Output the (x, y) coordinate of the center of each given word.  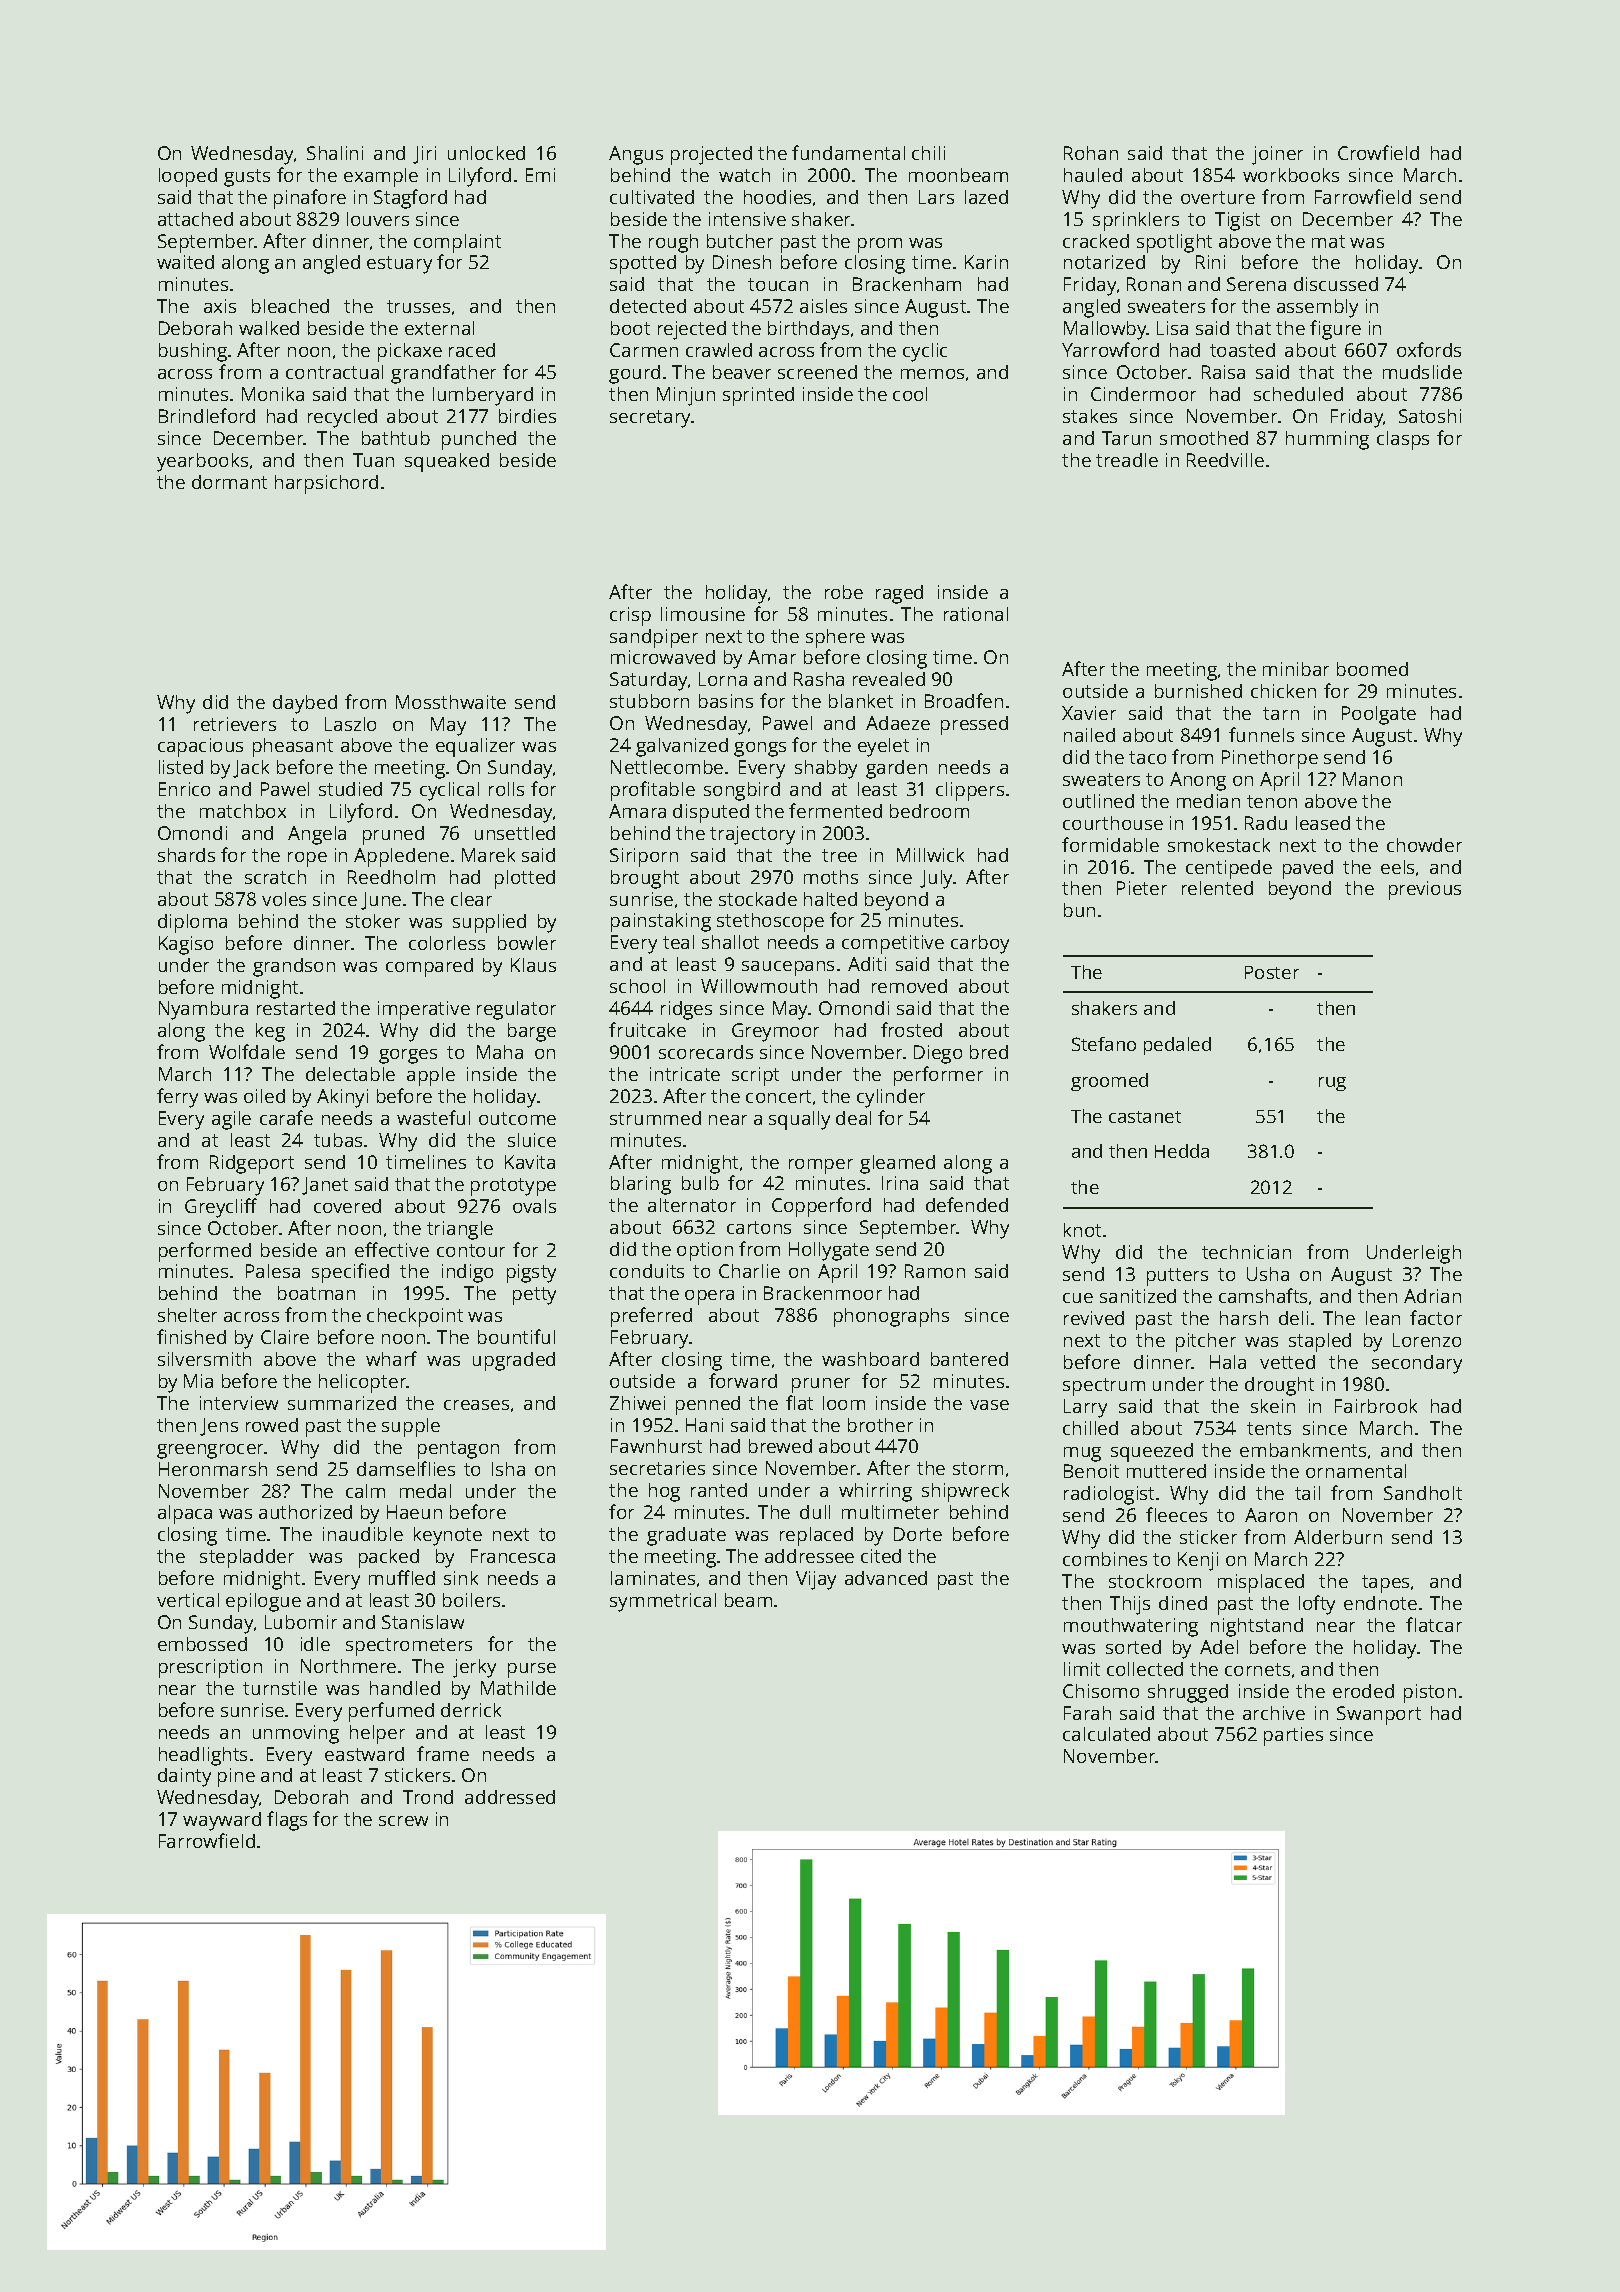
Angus (636, 155)
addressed (510, 1797)
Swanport (1379, 1715)
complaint (457, 243)
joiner (1277, 155)
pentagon (458, 1450)
